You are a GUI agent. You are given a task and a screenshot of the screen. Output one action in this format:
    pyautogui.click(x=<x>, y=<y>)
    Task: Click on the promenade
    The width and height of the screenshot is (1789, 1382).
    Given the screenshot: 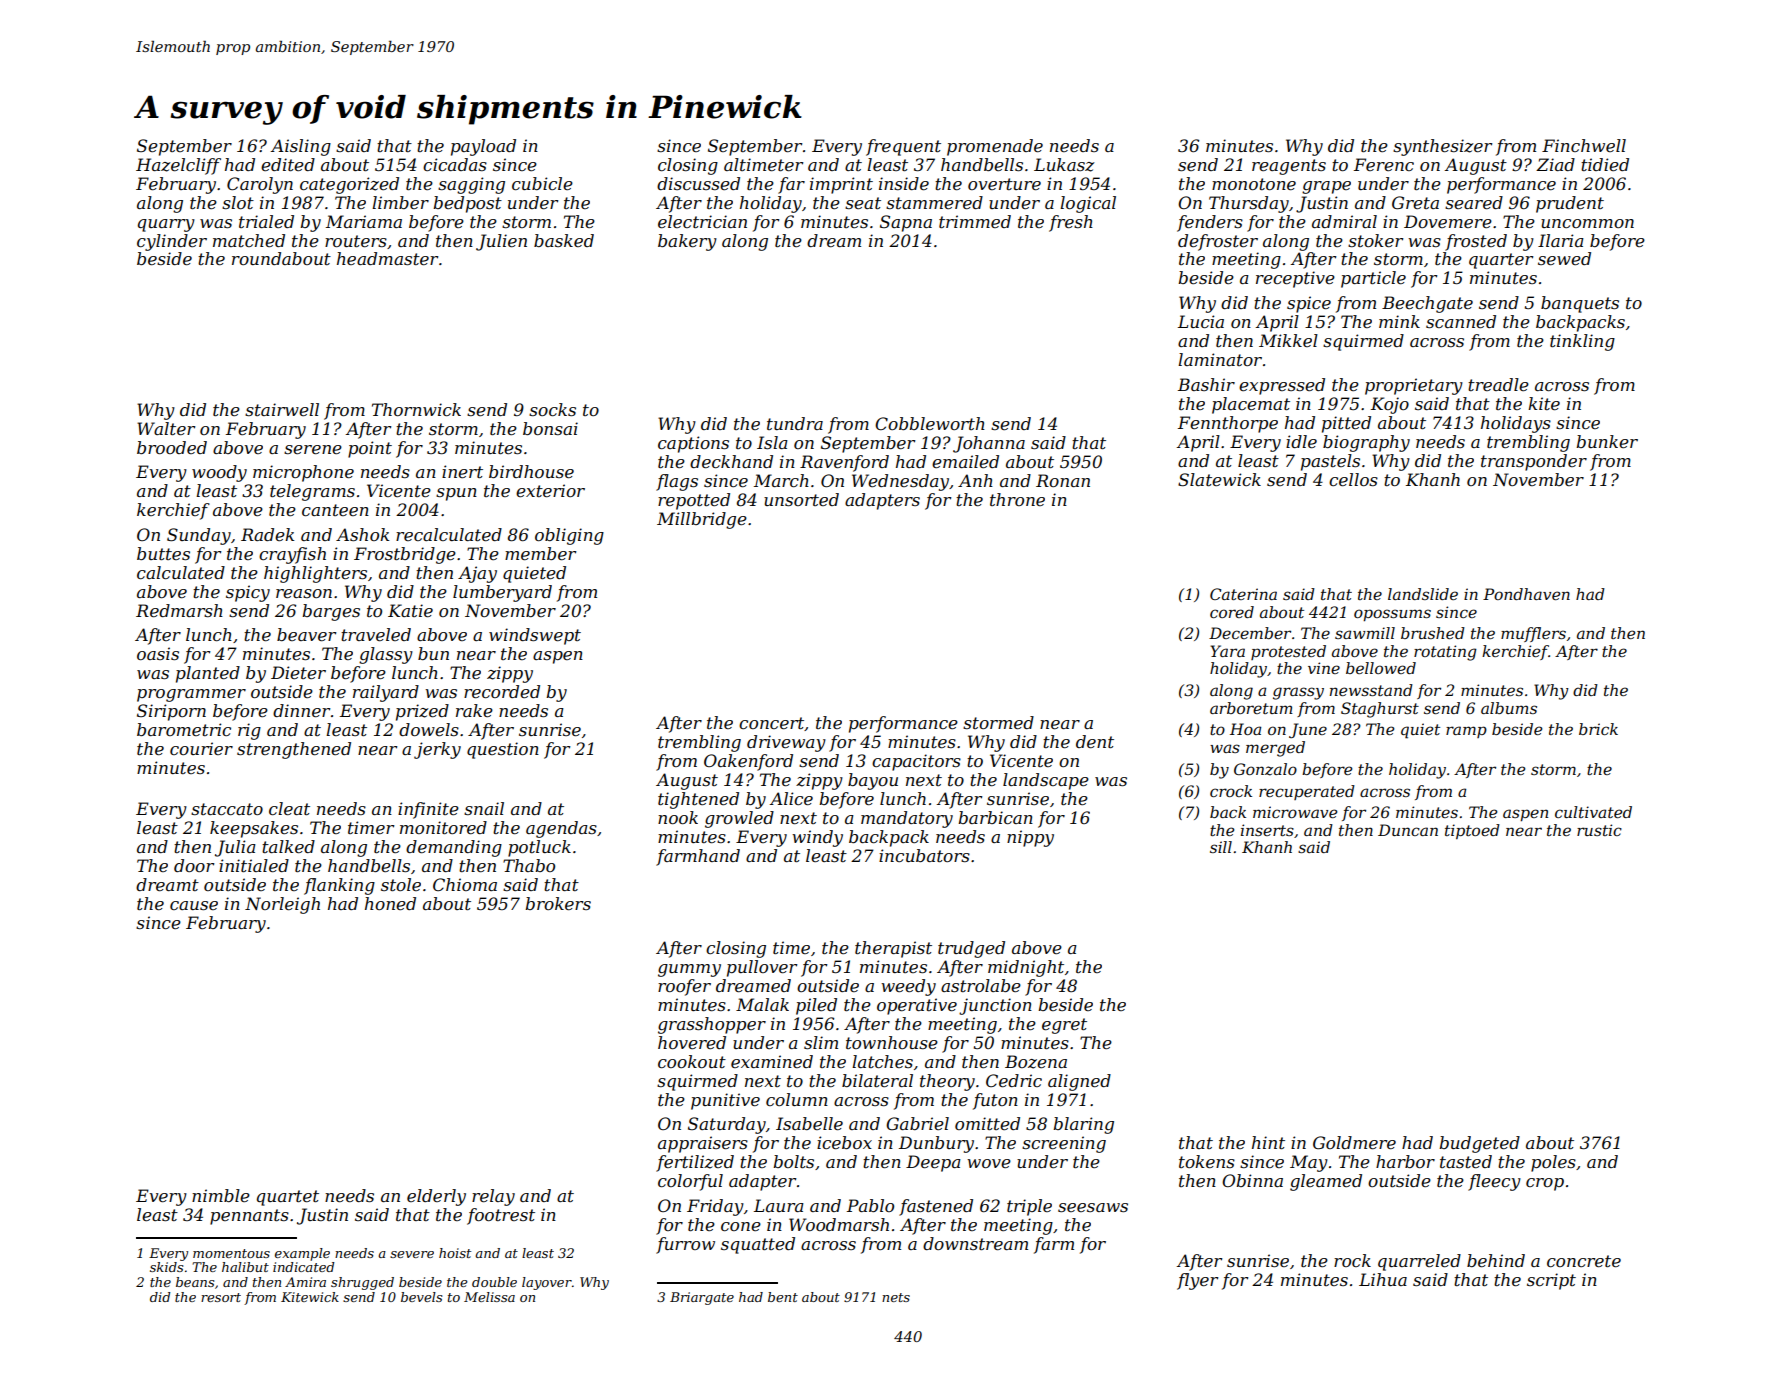 What is the action you would take?
    pyautogui.click(x=995, y=147)
